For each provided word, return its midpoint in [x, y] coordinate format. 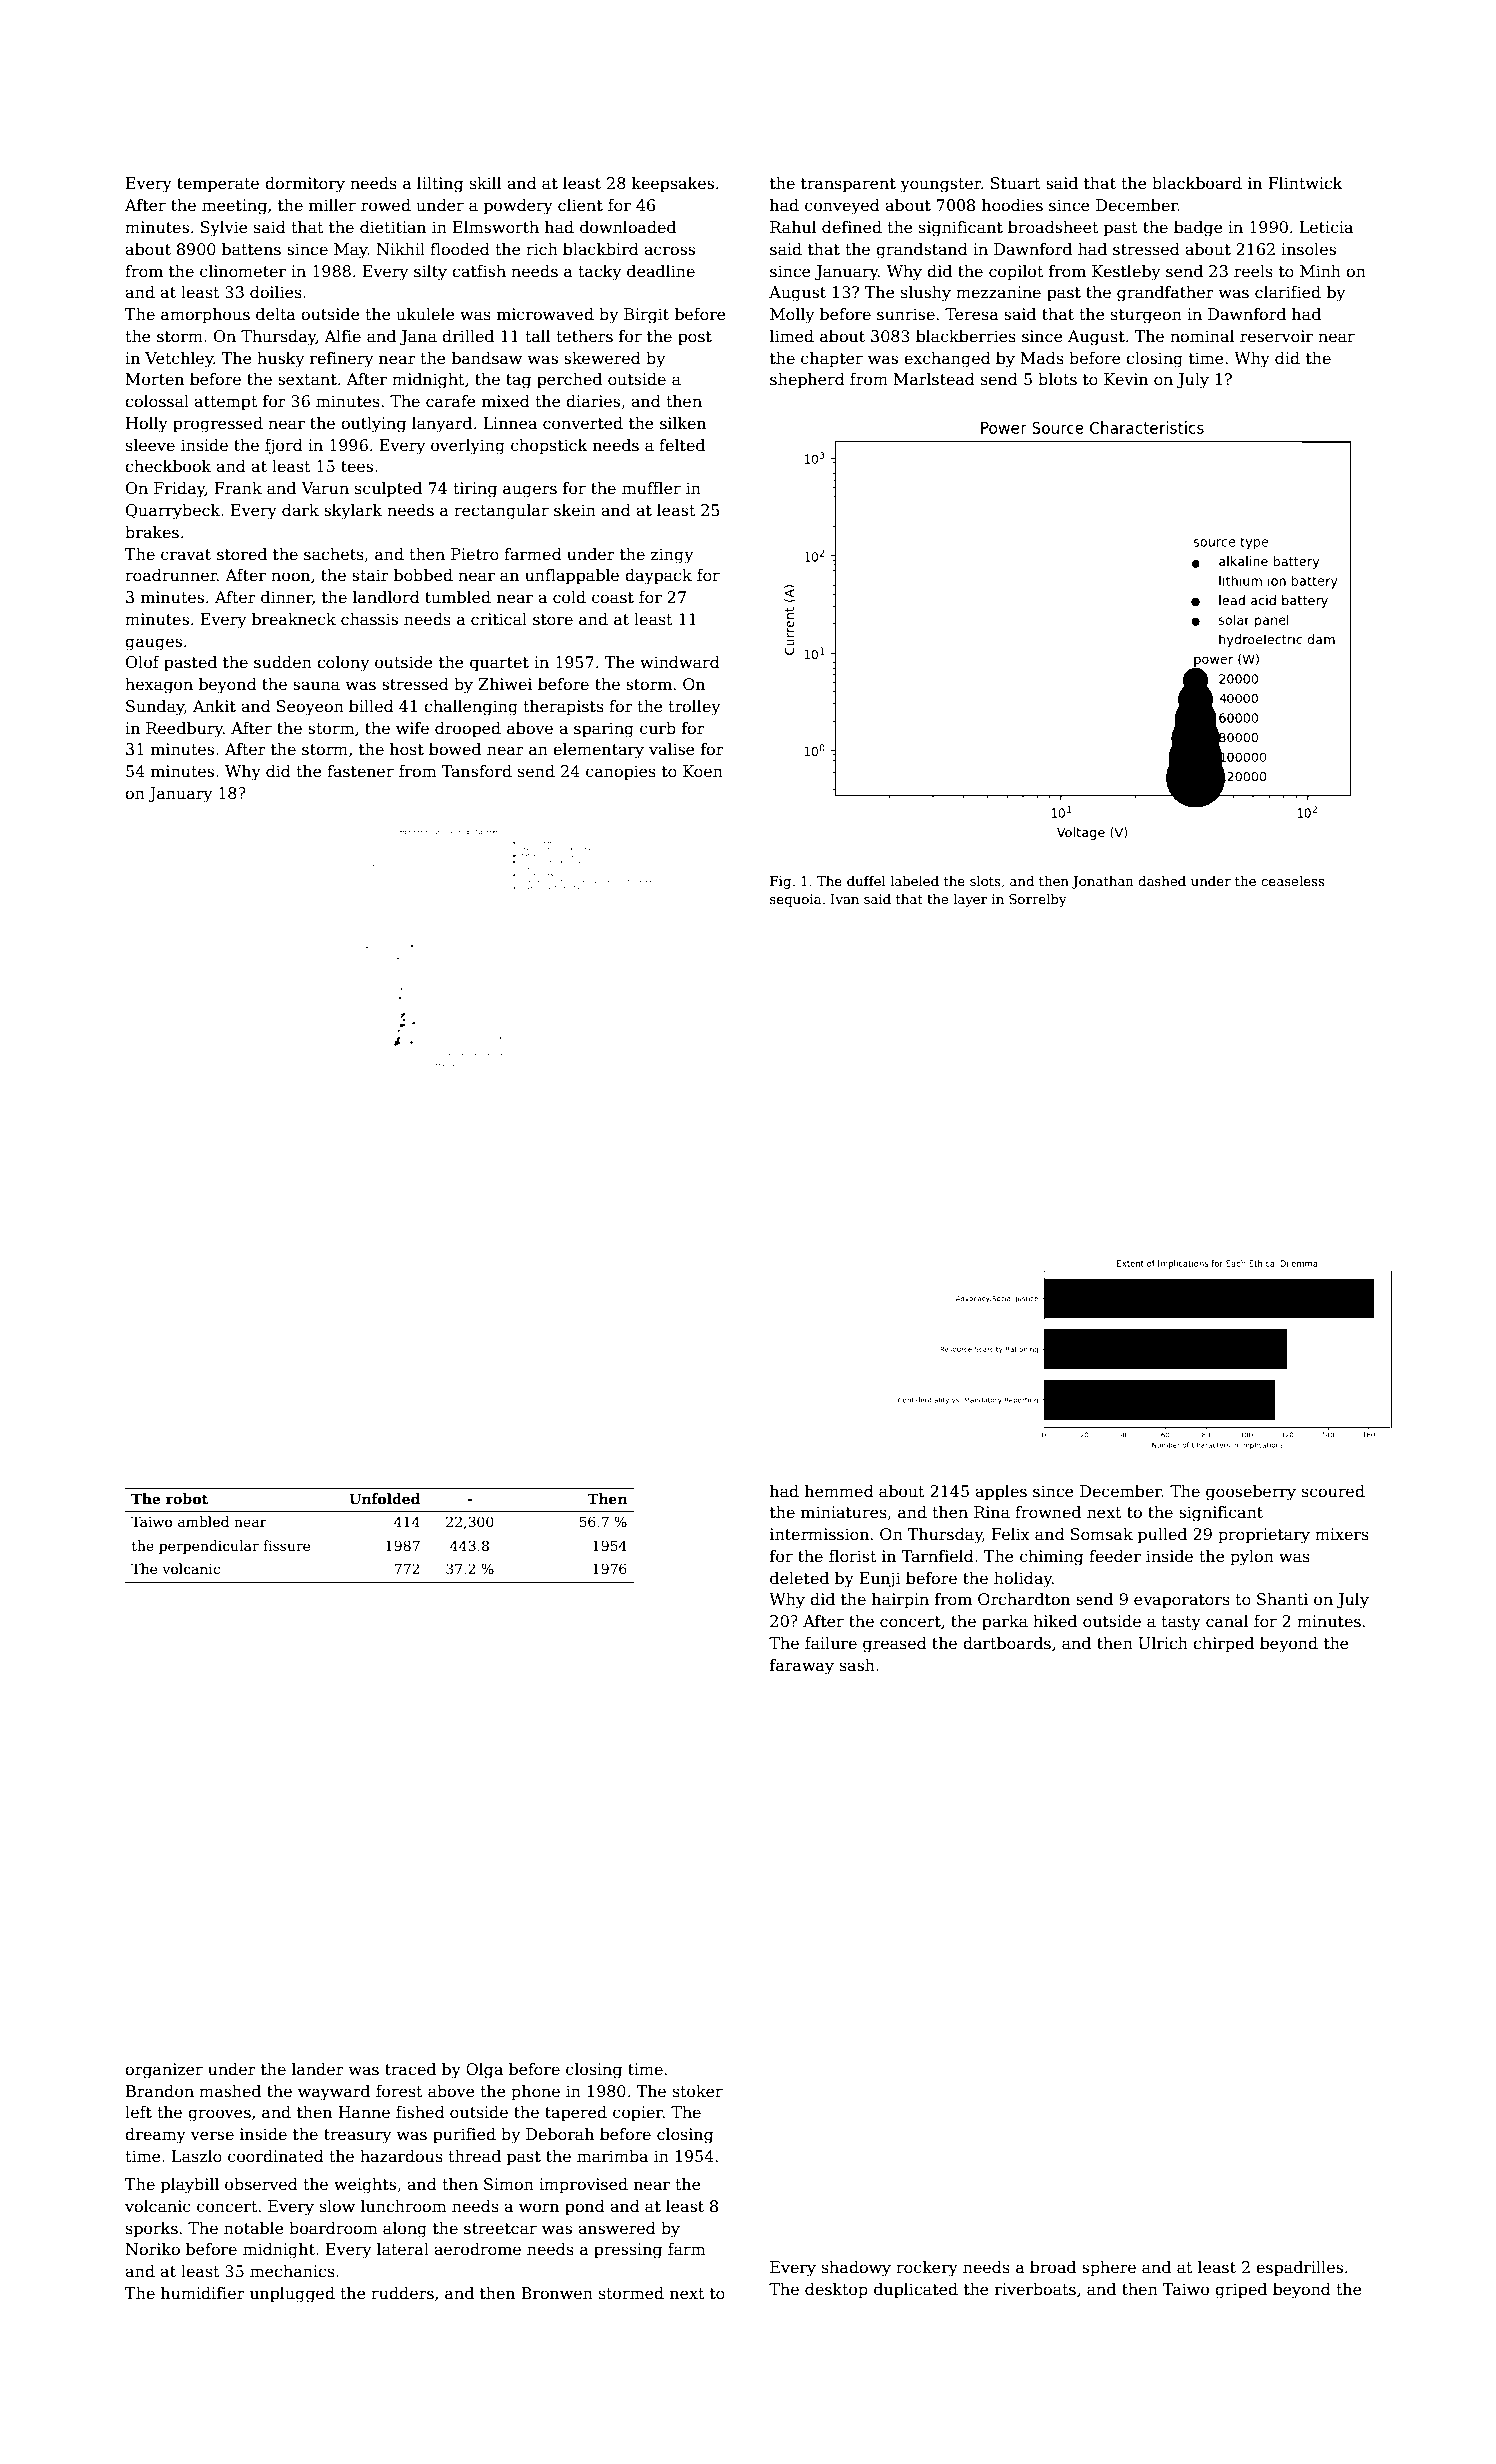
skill [486, 183]
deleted [799, 1578]
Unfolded [384, 1498]
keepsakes [673, 185]
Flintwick [1305, 183]
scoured [1333, 1491]
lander [318, 2069]
